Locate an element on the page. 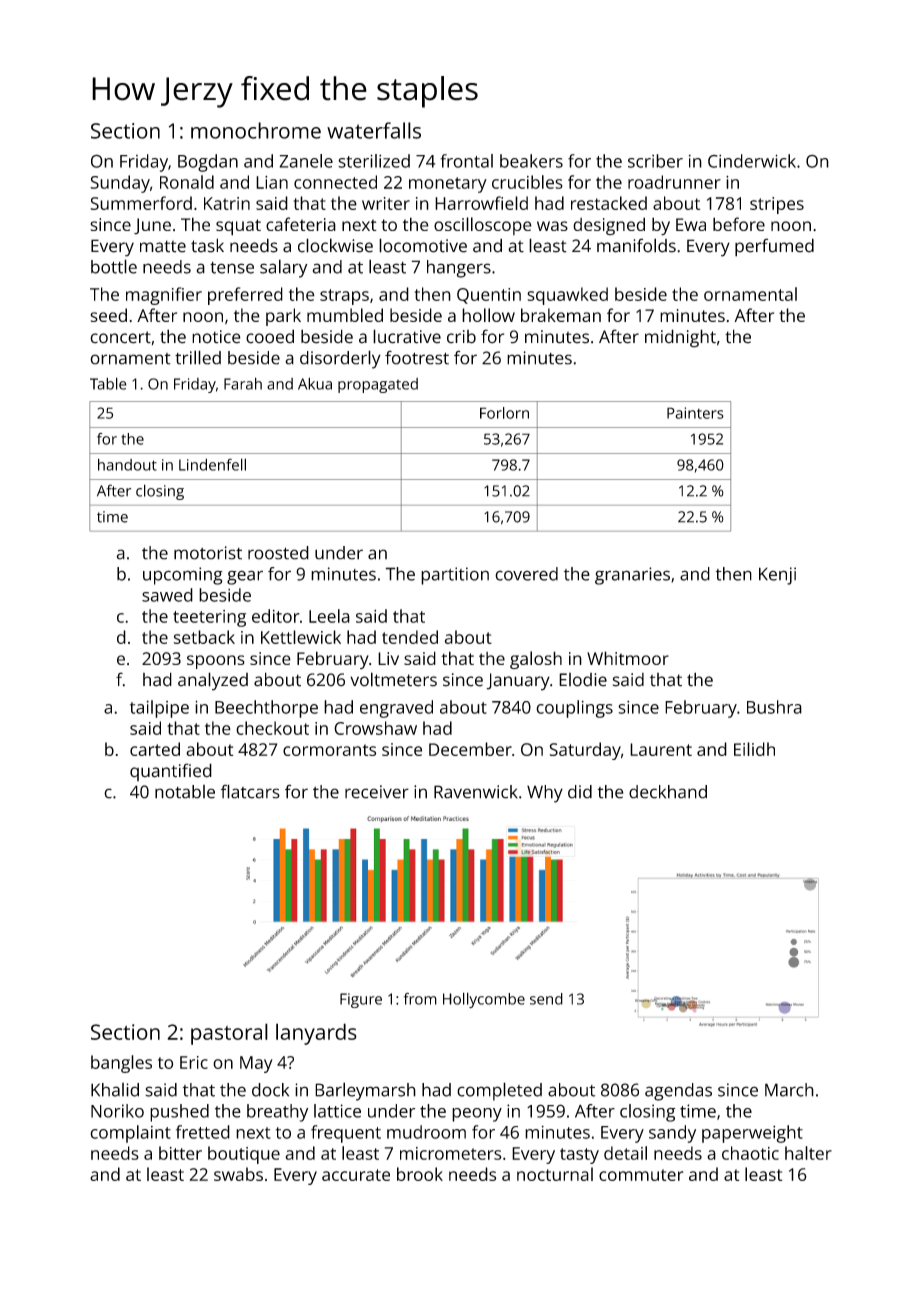  Figure is located at coordinates (361, 1000).
